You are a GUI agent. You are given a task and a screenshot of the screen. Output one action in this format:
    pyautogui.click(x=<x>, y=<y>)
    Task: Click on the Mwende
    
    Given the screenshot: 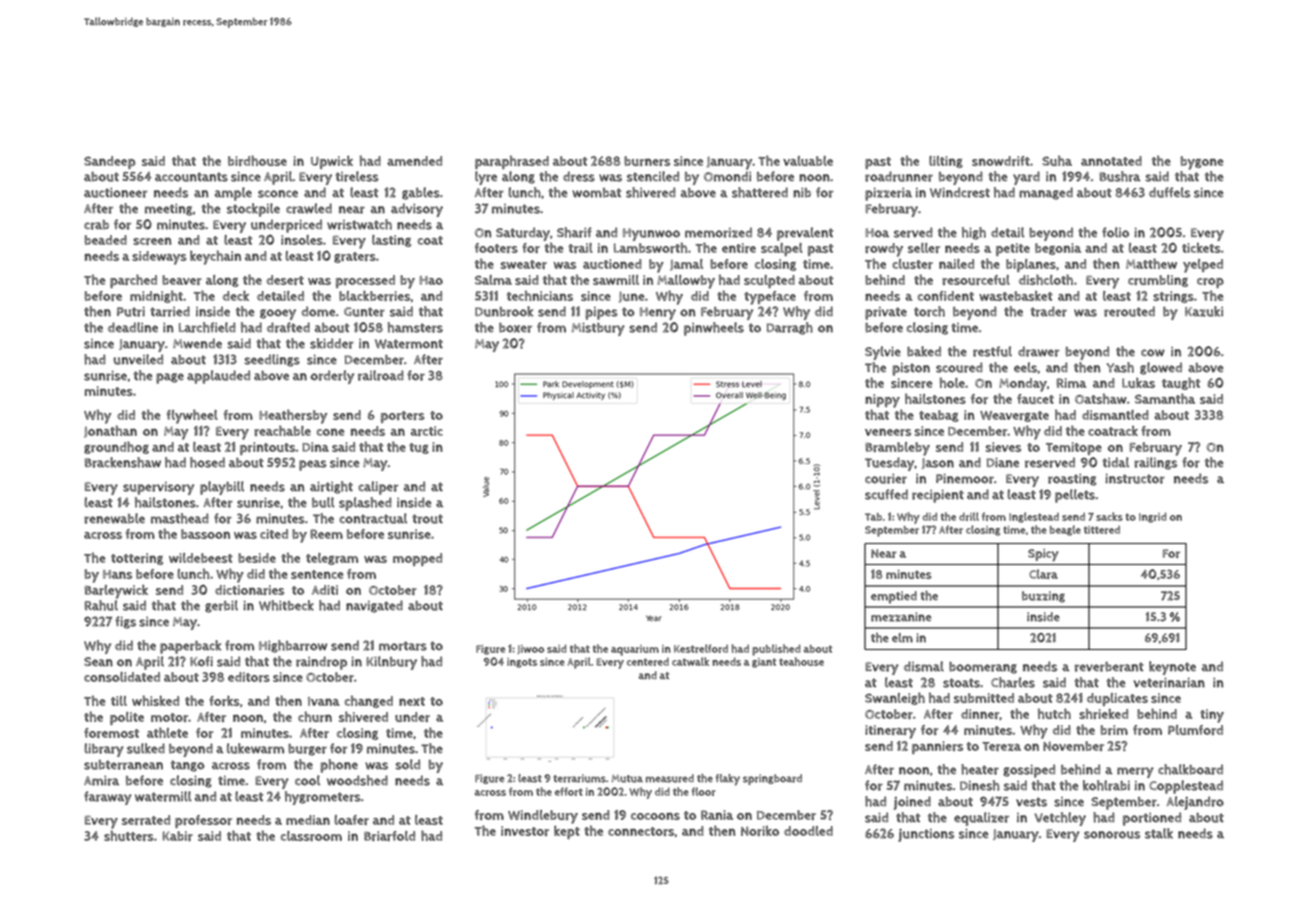 What is the action you would take?
    pyautogui.click(x=197, y=343)
